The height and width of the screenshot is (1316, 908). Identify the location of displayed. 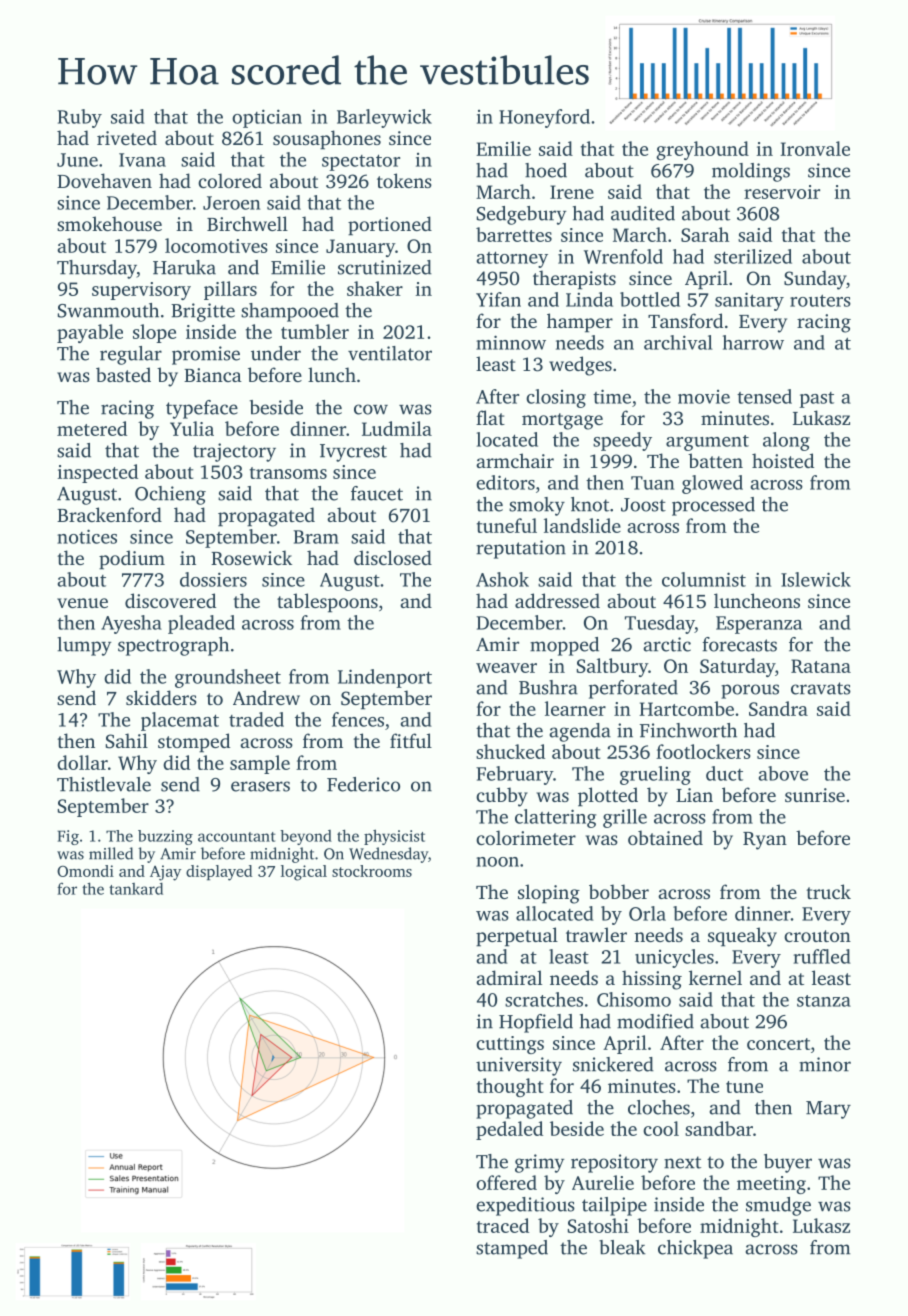
(219, 873).
